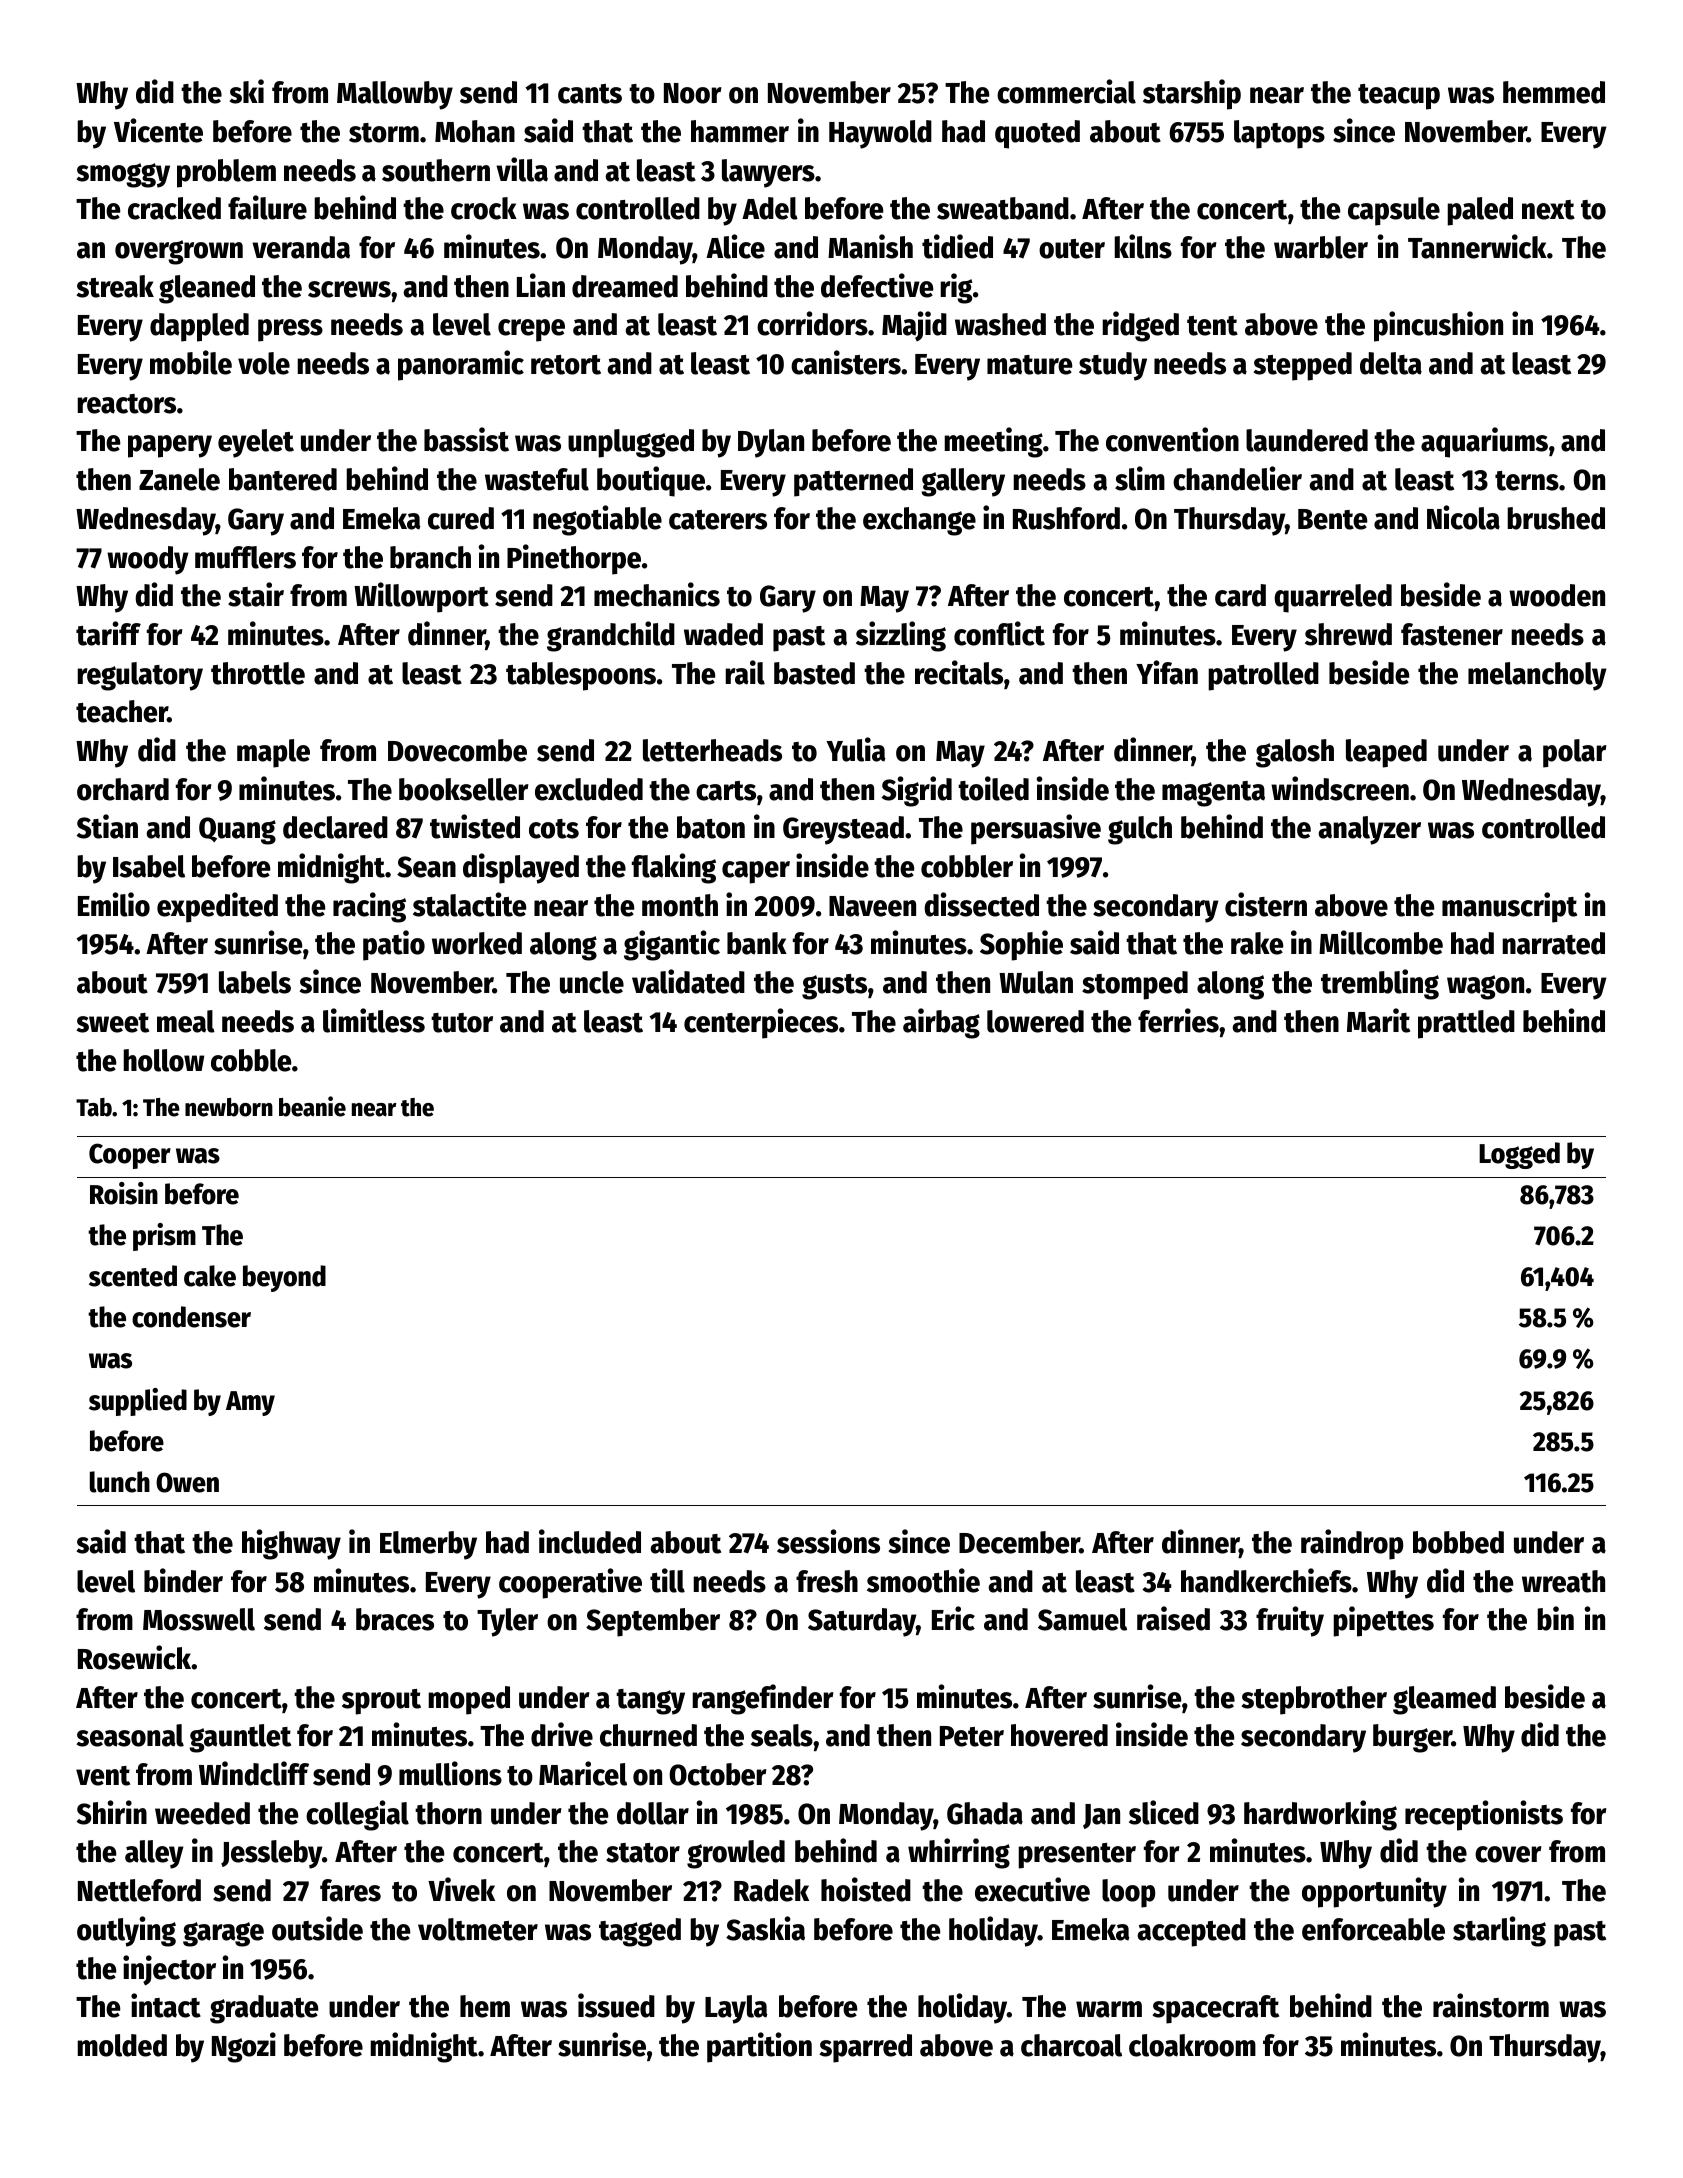 Image resolution: width=1683 pixels, height=2178 pixels. What do you see at coordinates (186, 1021) in the screenshot?
I see `meal` at bounding box center [186, 1021].
